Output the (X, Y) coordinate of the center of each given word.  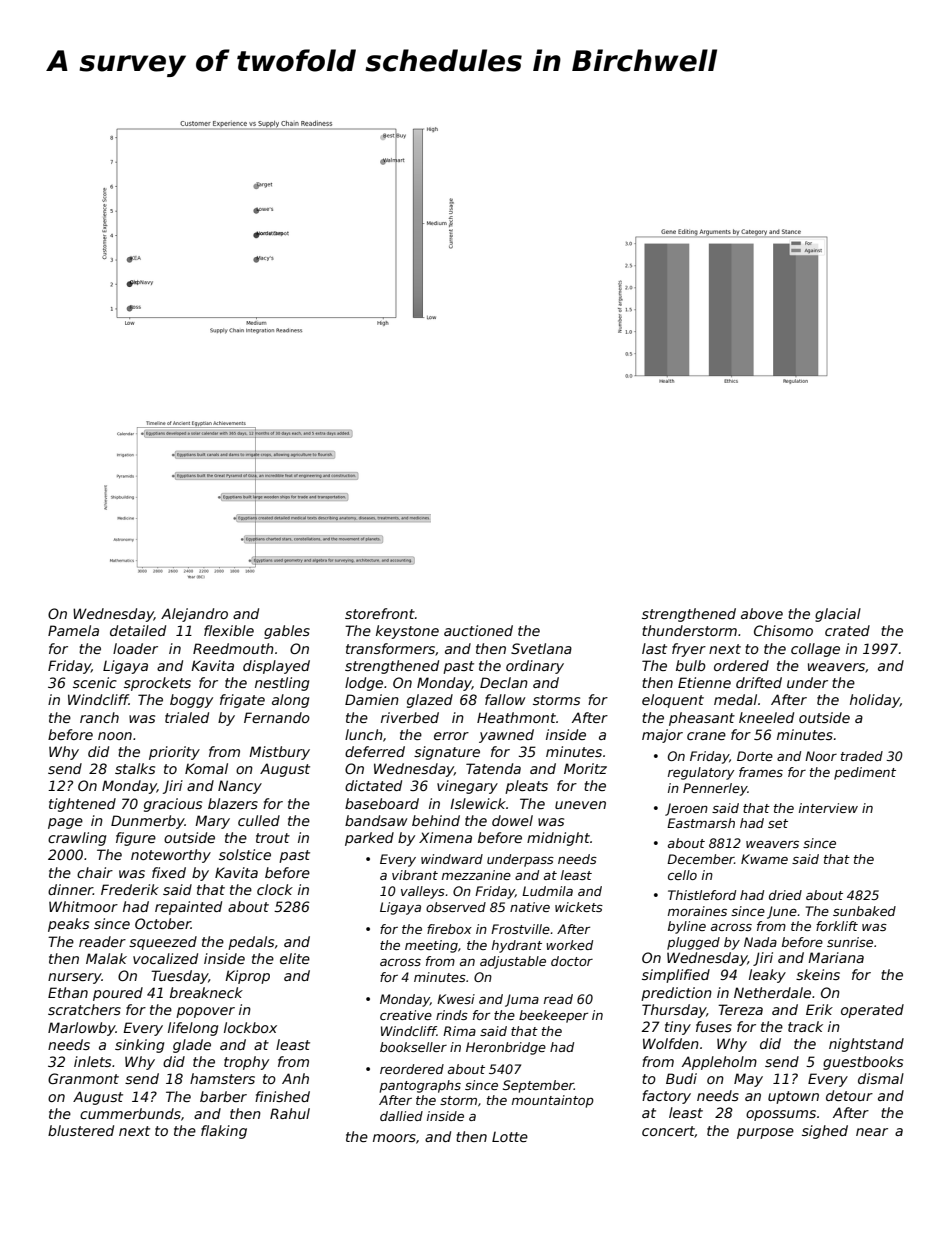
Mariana (836, 957)
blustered (81, 1130)
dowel (512, 820)
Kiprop (247, 977)
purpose (765, 1133)
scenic (95, 682)
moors (394, 1138)
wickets (579, 907)
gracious (173, 805)
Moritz (585, 768)
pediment (865, 773)
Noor (821, 756)
